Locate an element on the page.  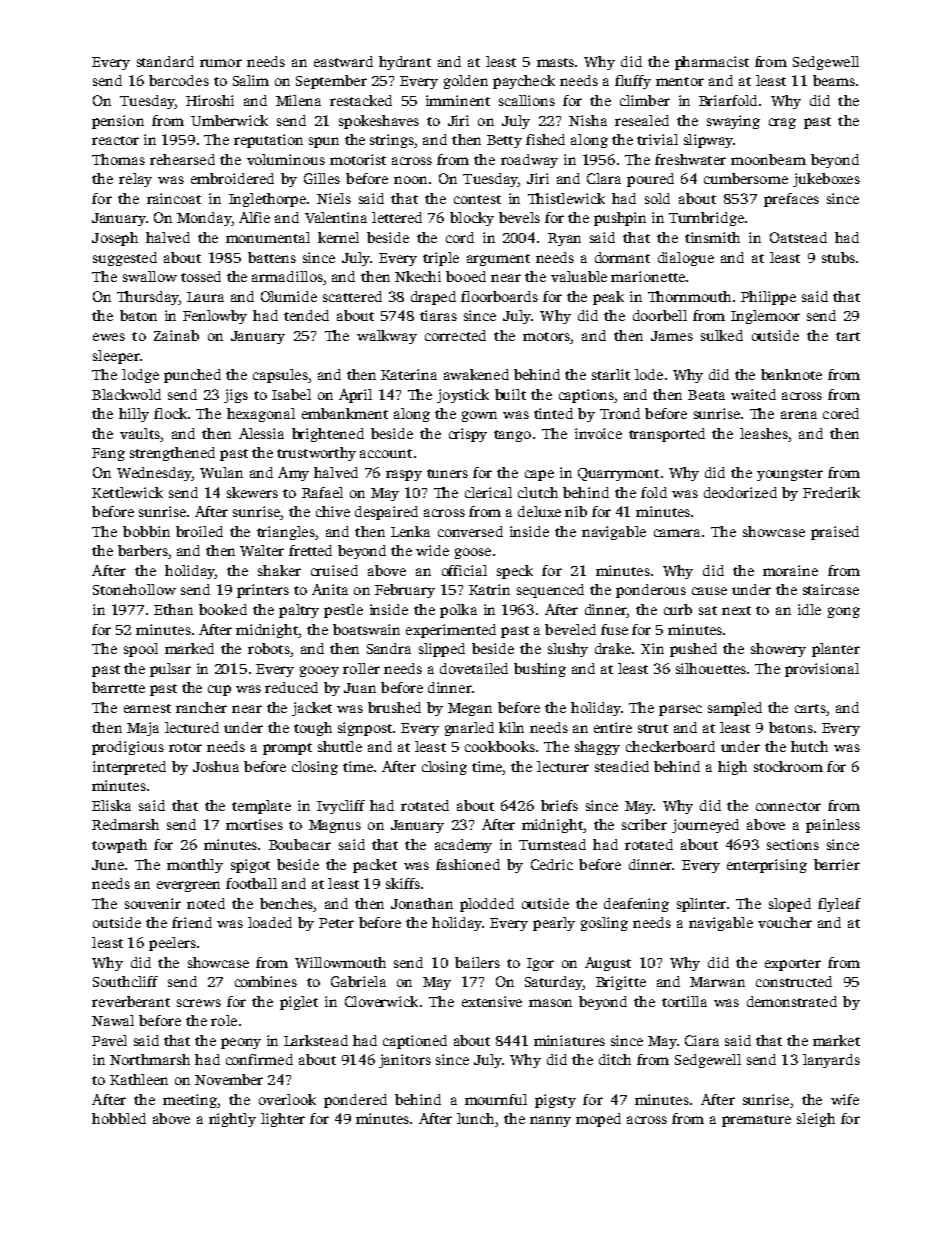
Northmarsh is located at coordinates (150, 1059).
